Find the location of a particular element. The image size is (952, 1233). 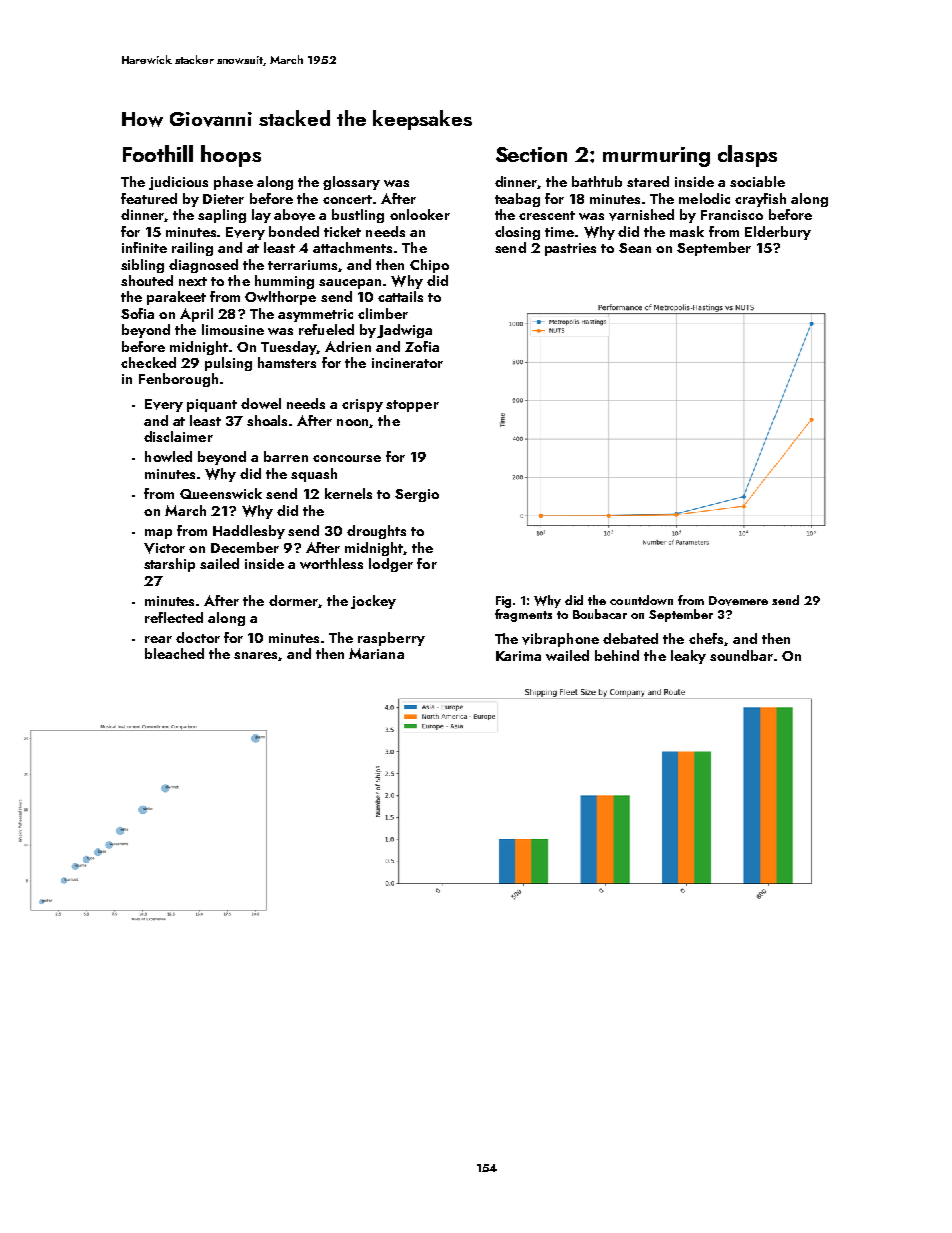

Dovemere is located at coordinates (738, 601).
